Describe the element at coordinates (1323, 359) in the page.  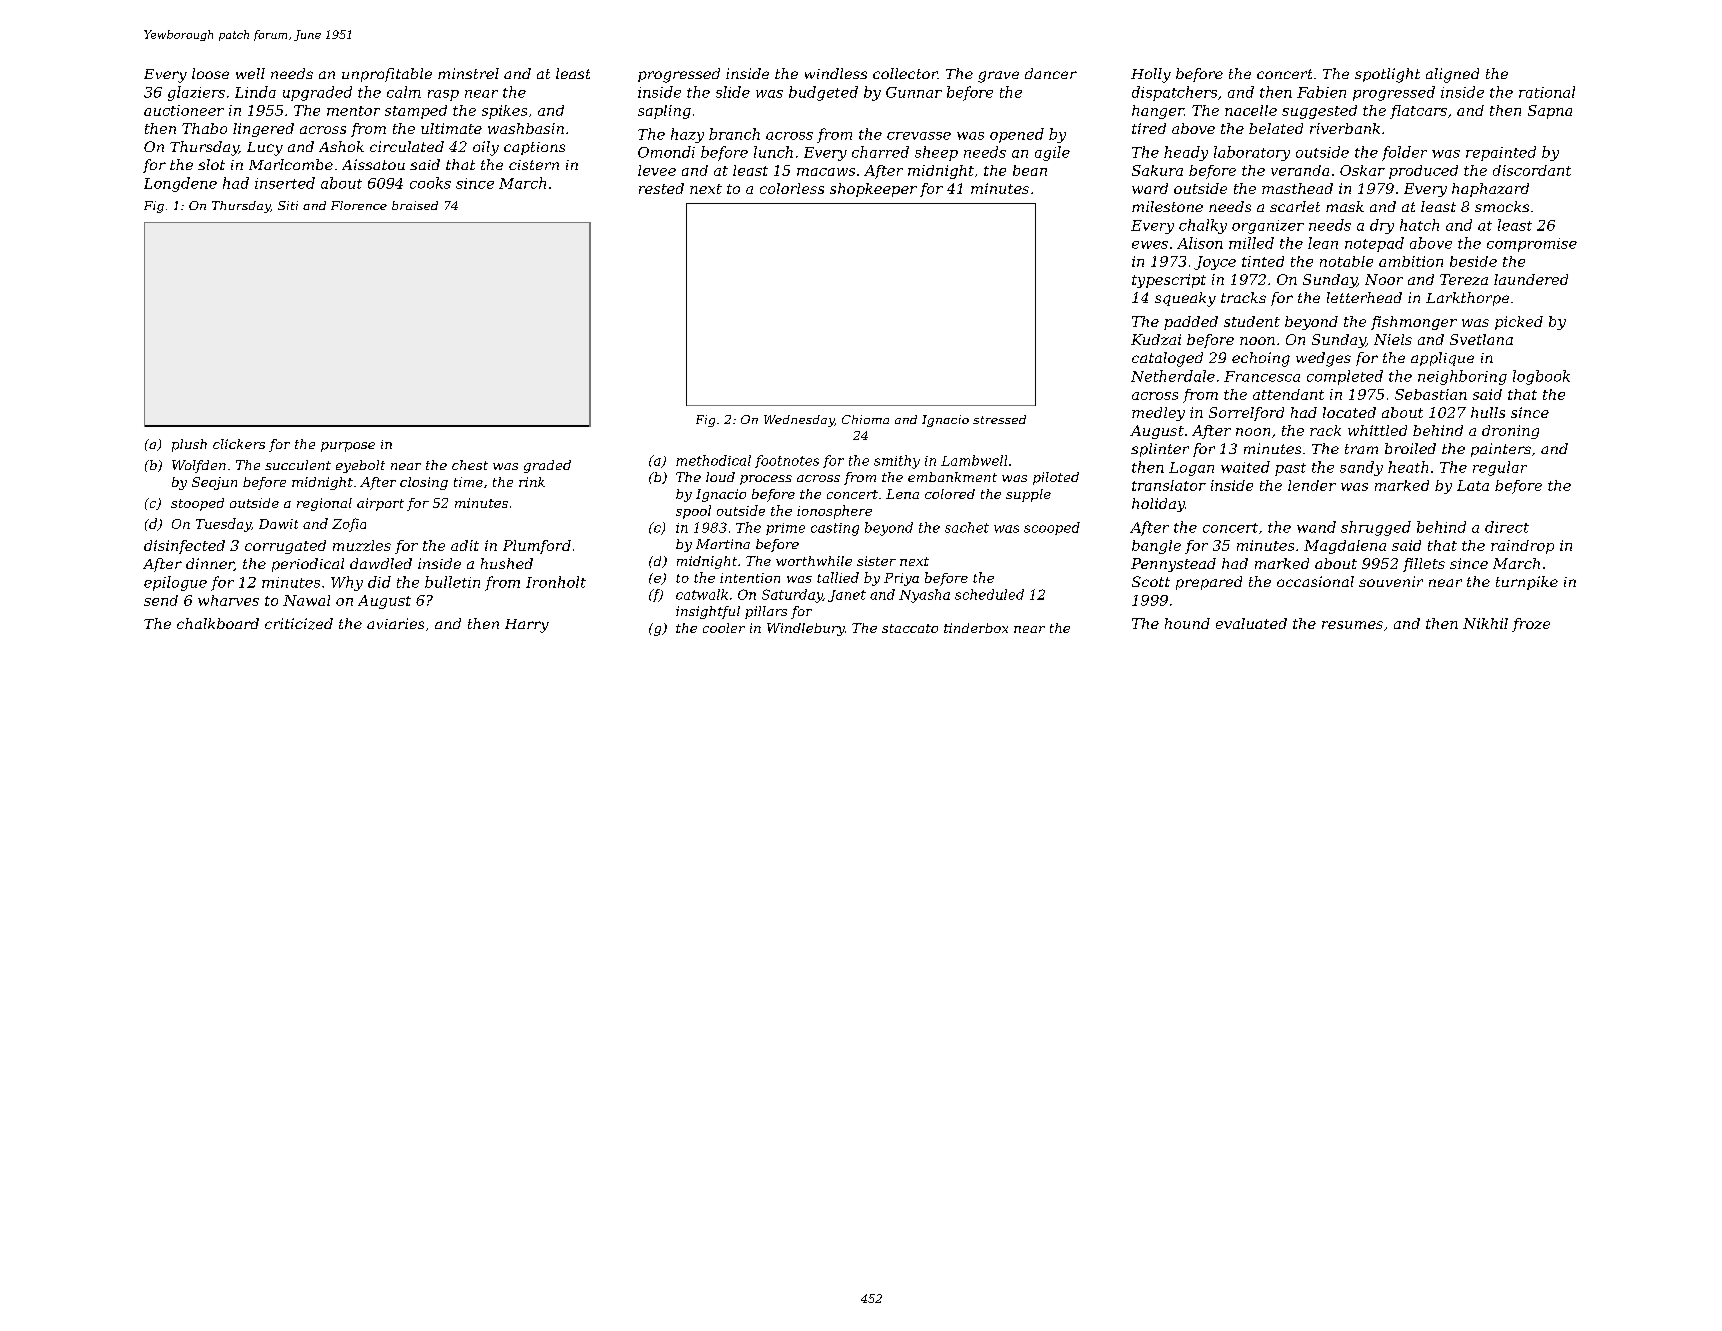
I see `wedges` at that location.
